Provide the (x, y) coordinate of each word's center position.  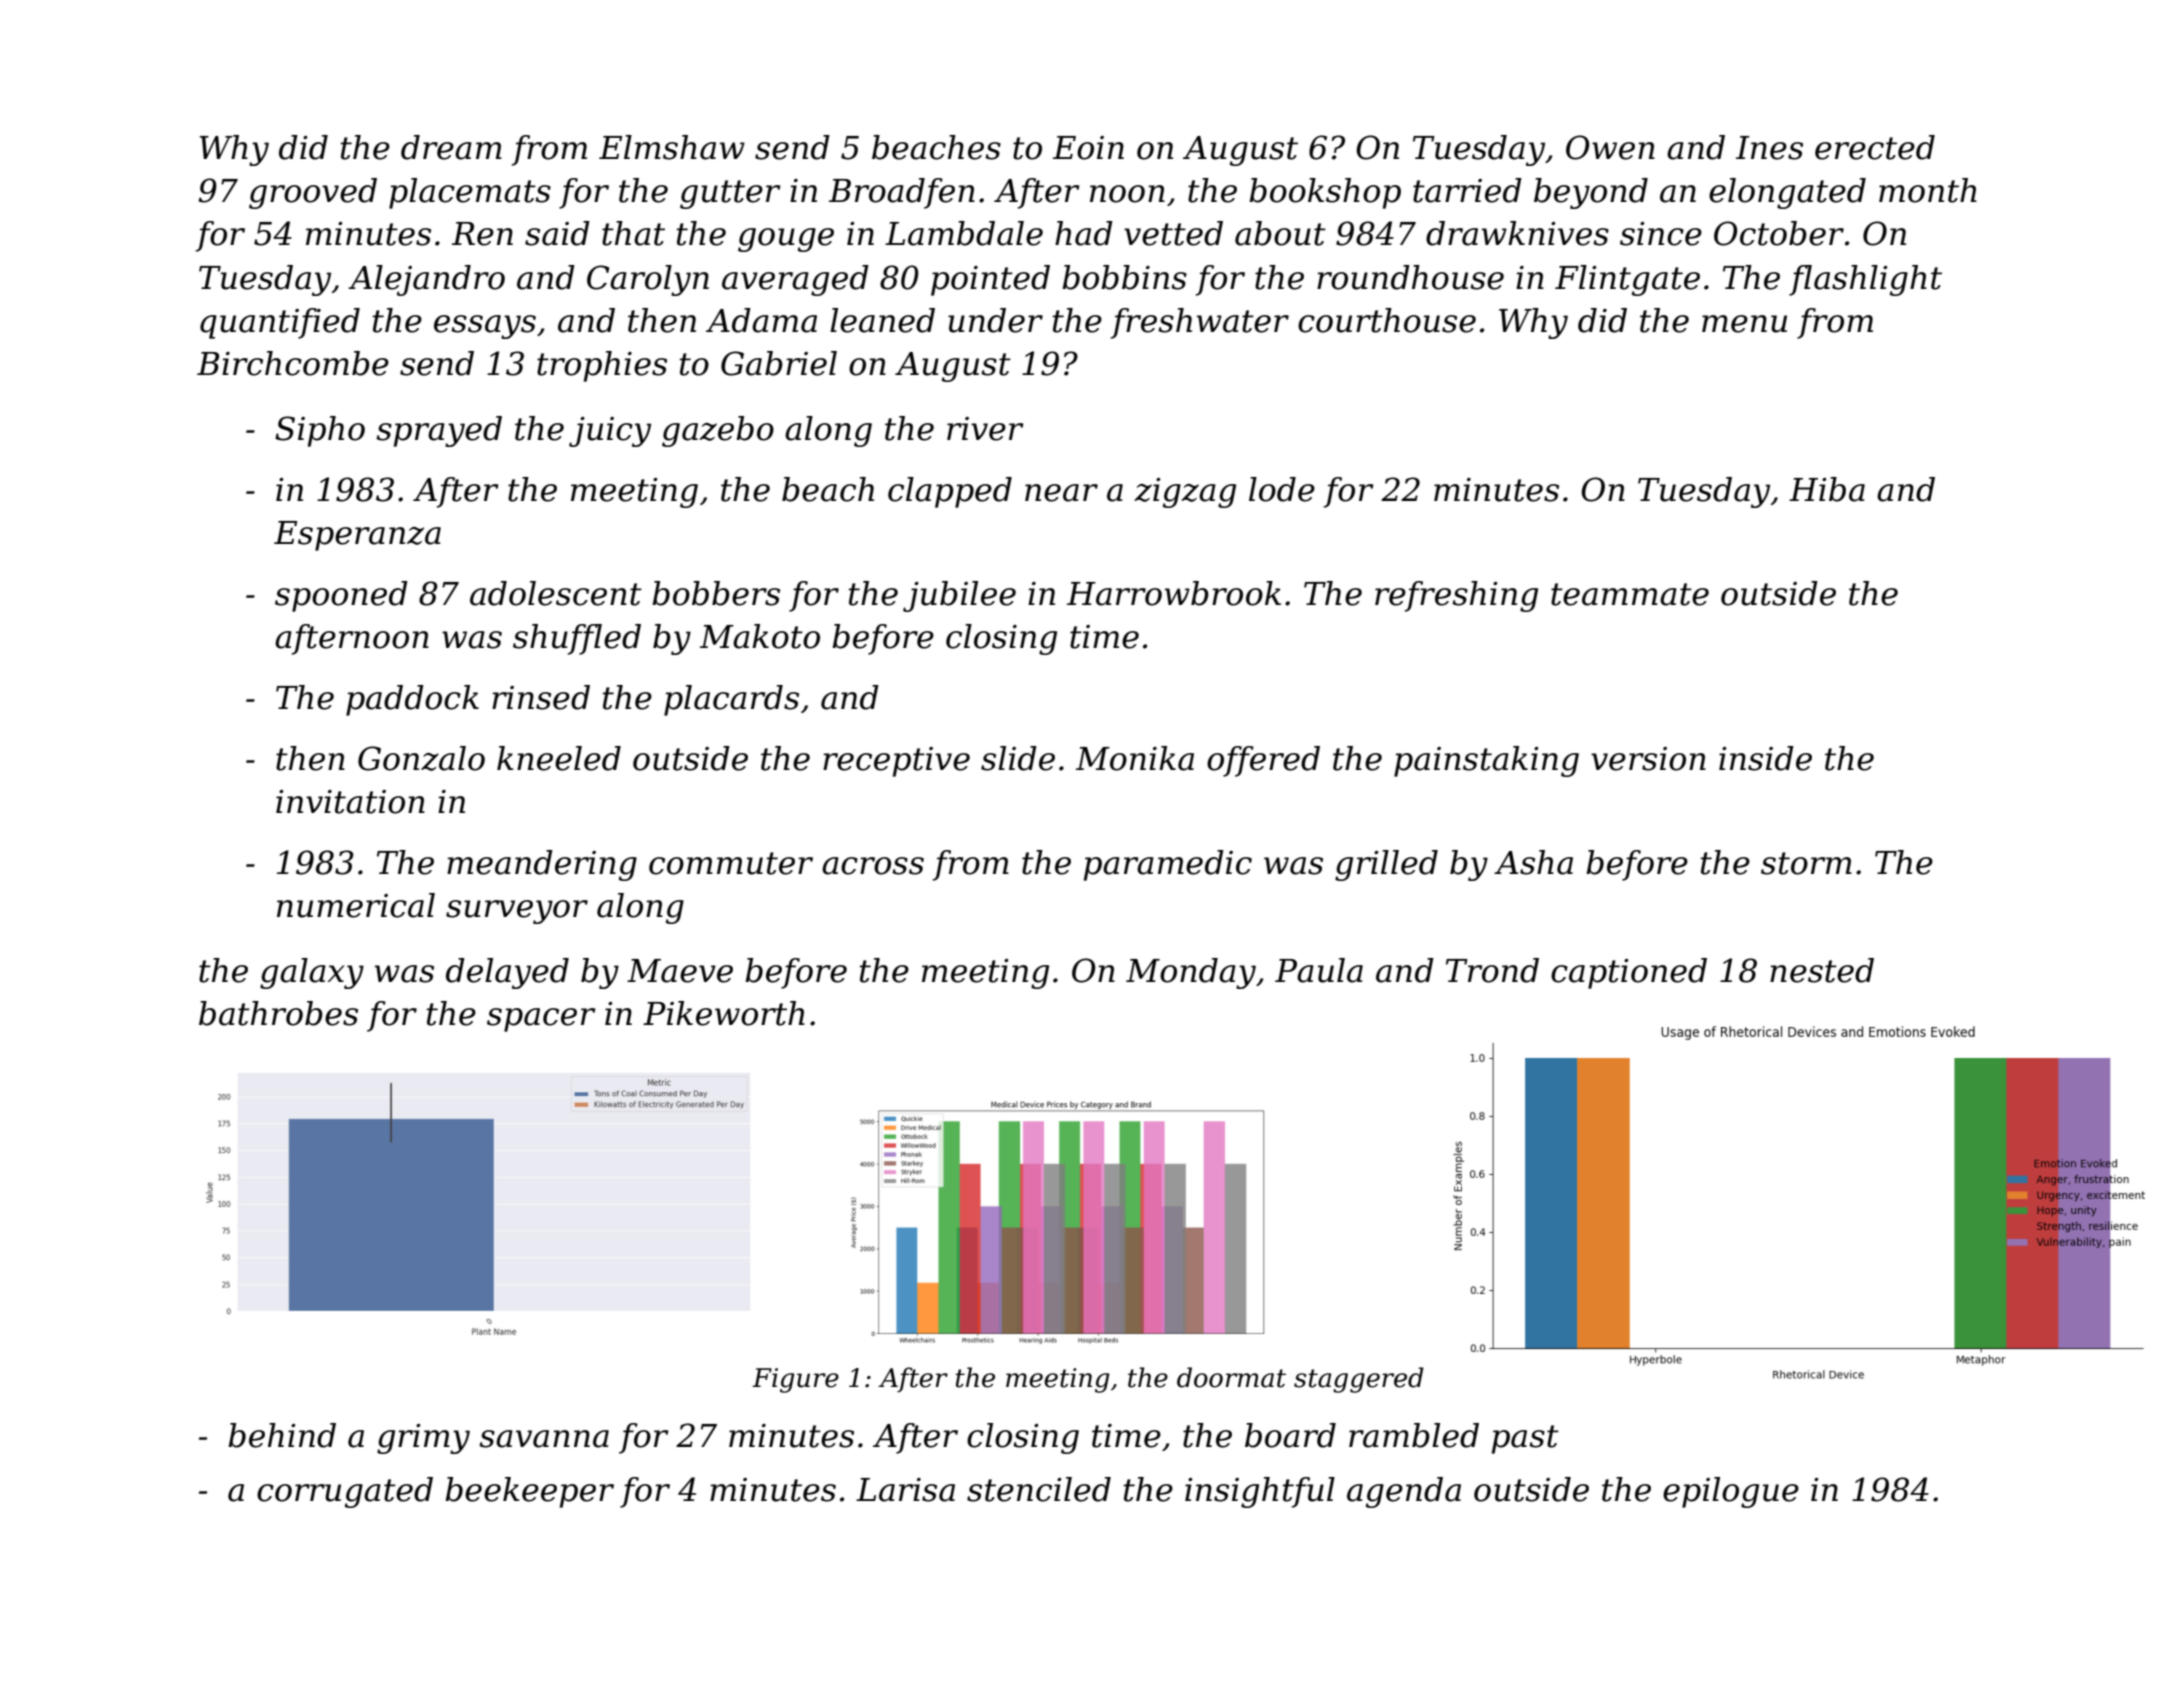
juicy (610, 432)
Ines (1769, 148)
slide (1018, 758)
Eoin (1088, 148)
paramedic (1168, 865)
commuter (731, 863)
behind (282, 1435)
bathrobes (278, 1013)
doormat (1231, 1377)
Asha (1533, 862)
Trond (1492, 970)
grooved (313, 193)
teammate (1630, 594)
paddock (412, 700)
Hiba (1827, 489)
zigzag (1185, 493)
